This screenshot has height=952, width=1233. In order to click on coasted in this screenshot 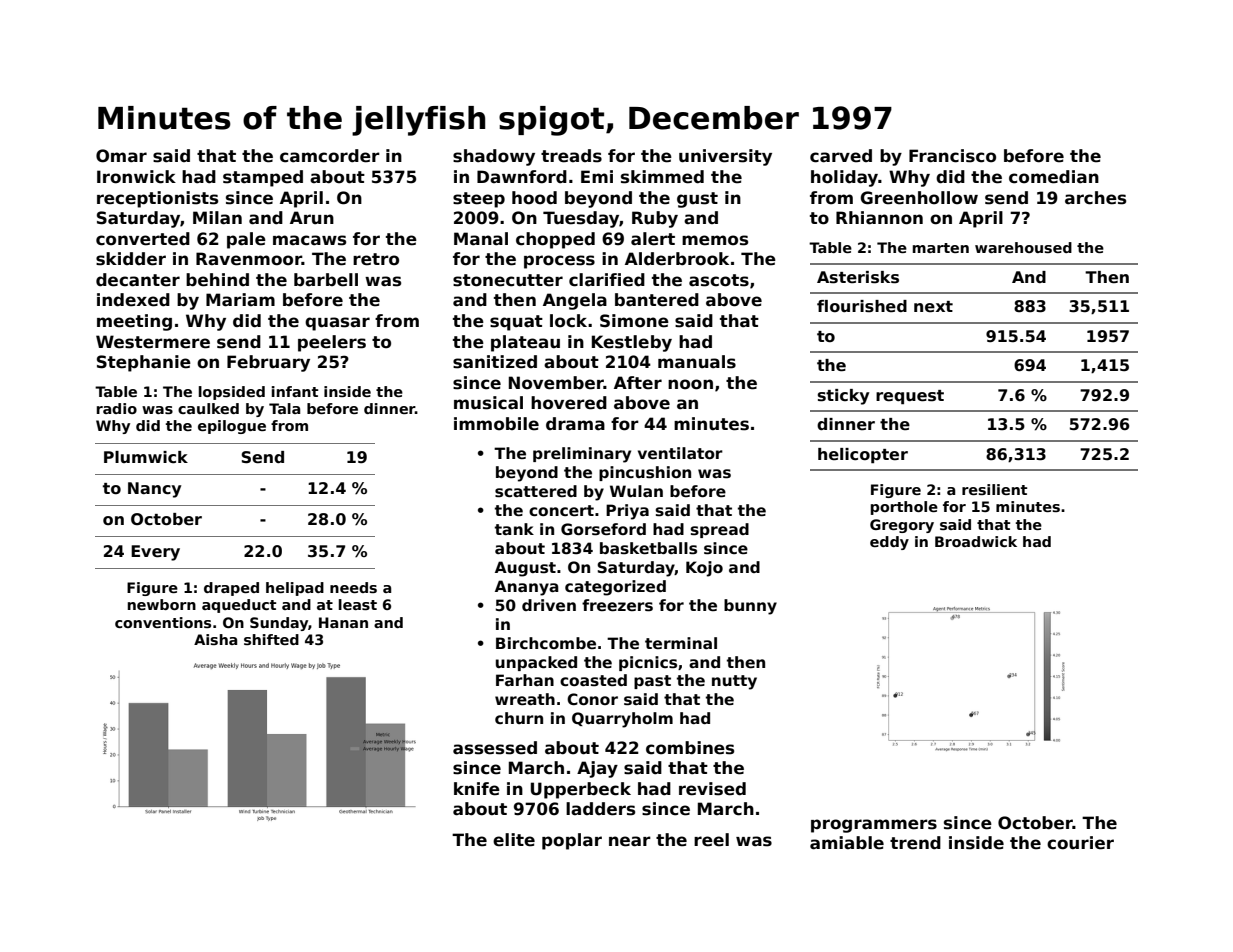, I will do `click(593, 680)`.
